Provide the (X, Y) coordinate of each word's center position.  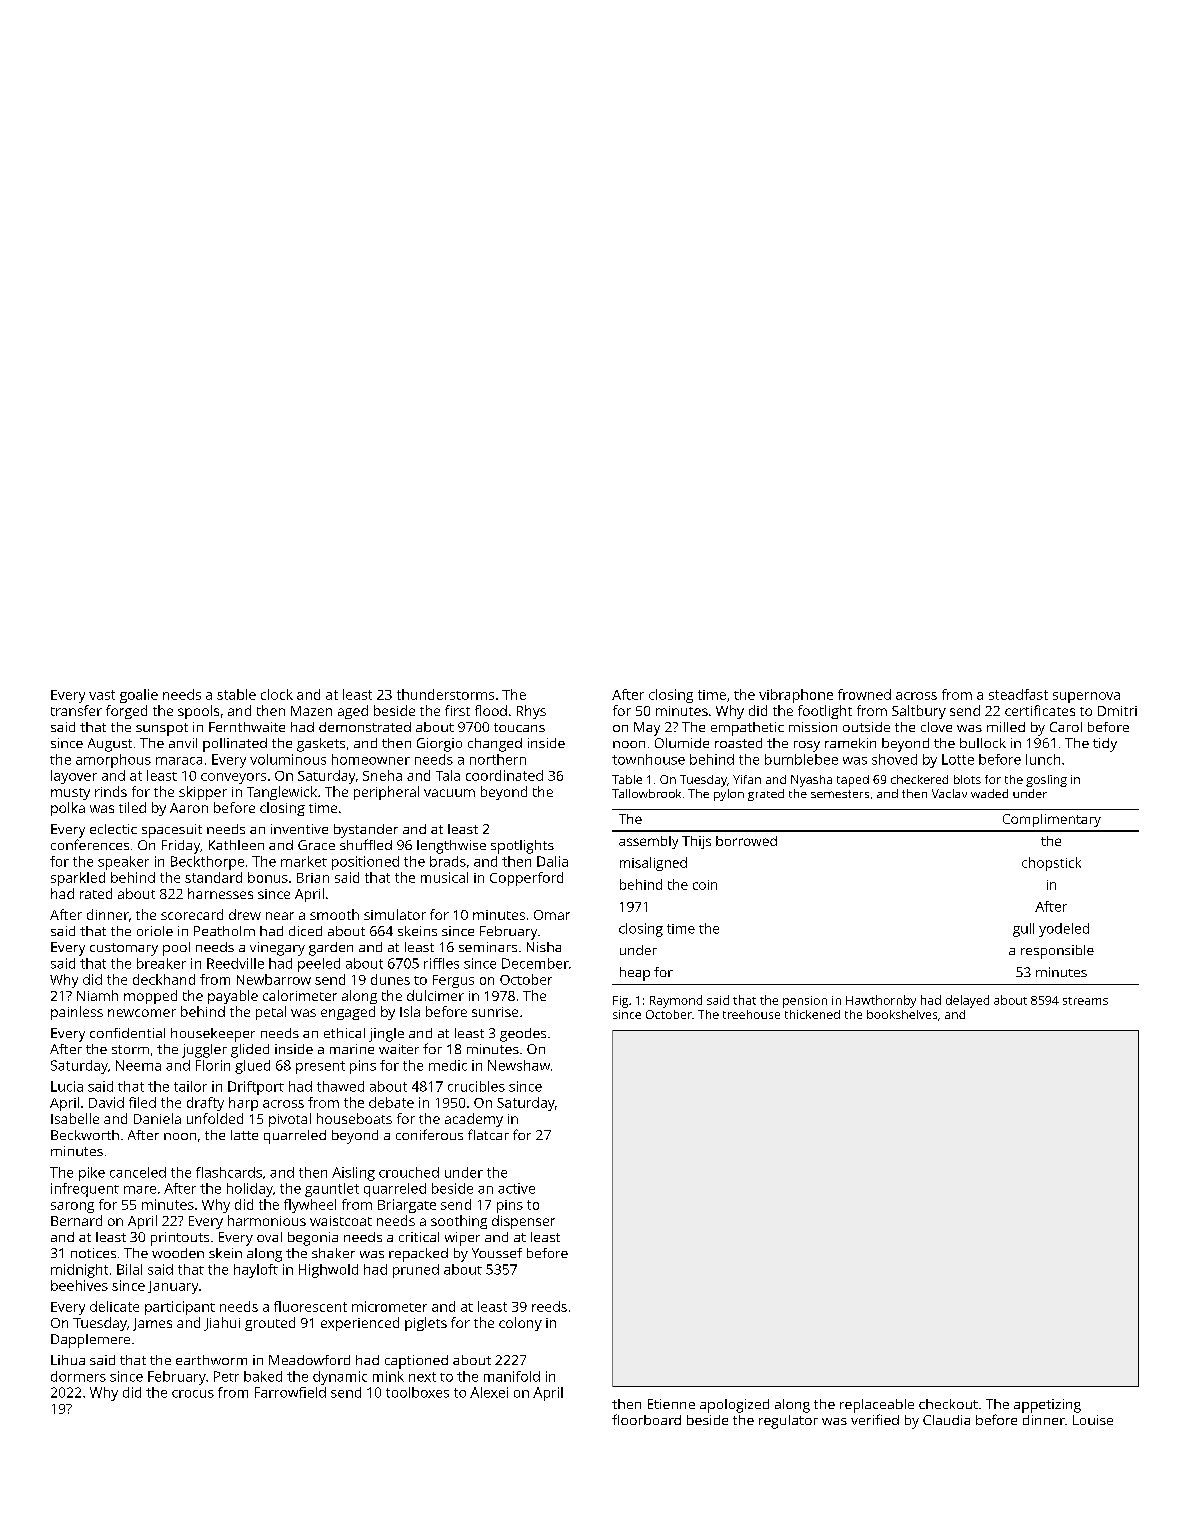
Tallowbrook (646, 793)
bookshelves (902, 1014)
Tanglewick (282, 793)
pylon (729, 795)
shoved (894, 759)
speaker (123, 863)
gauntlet (332, 1190)
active (516, 1188)
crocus (193, 1394)
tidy (1105, 745)
